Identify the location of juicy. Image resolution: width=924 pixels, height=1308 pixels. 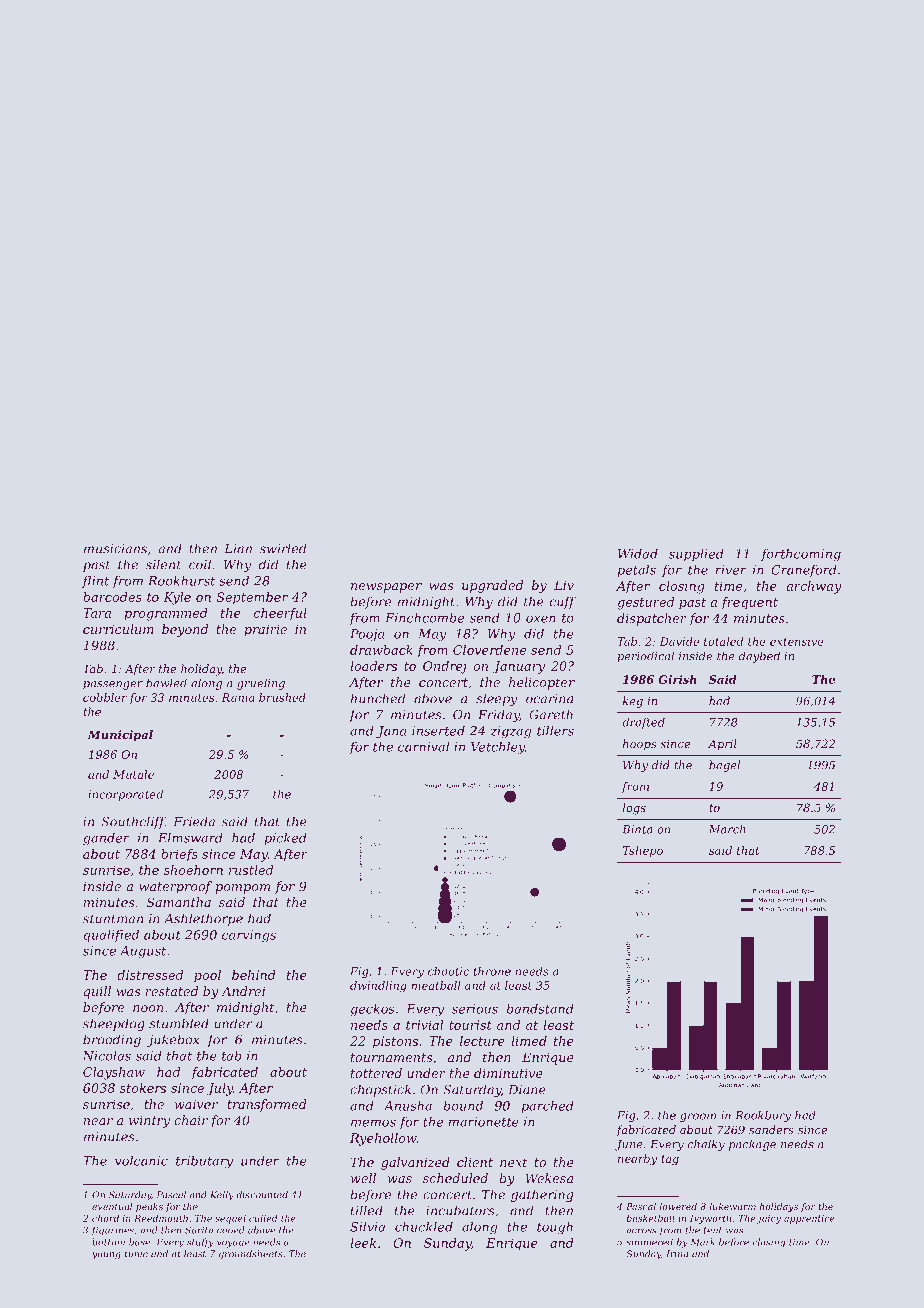
(769, 1219).
